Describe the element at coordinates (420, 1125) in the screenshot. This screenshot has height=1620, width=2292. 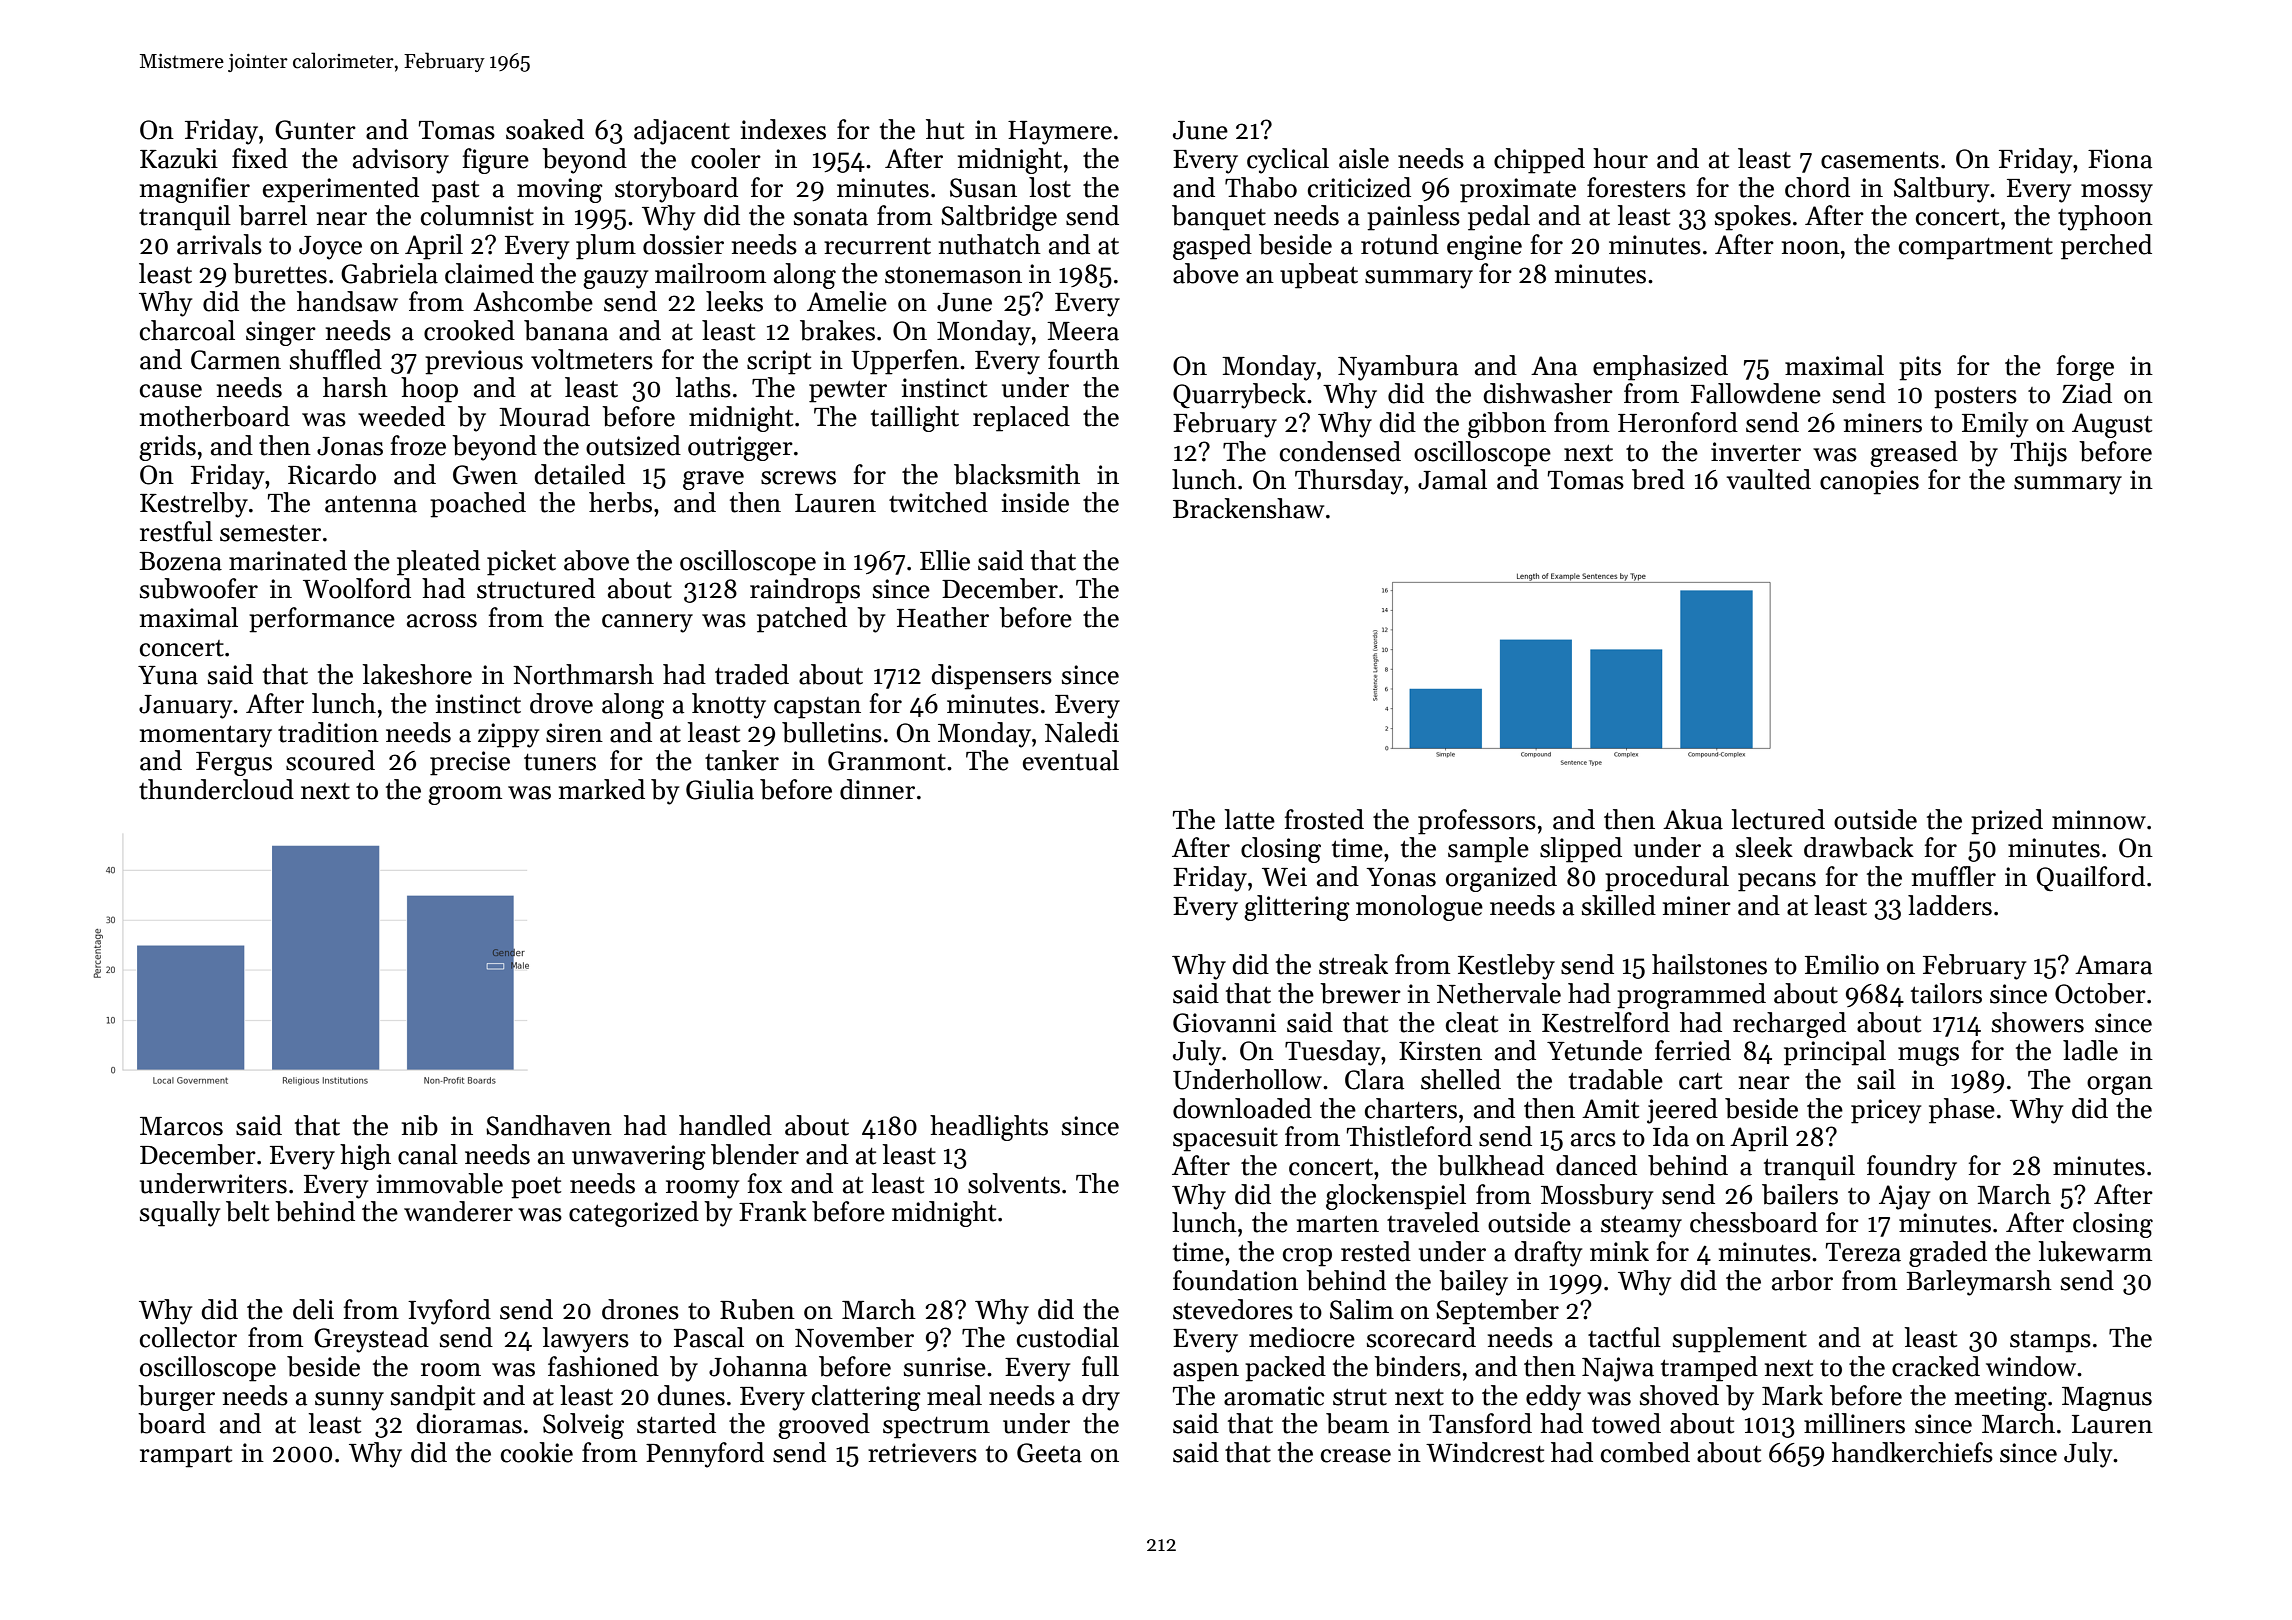
I see `nib` at that location.
